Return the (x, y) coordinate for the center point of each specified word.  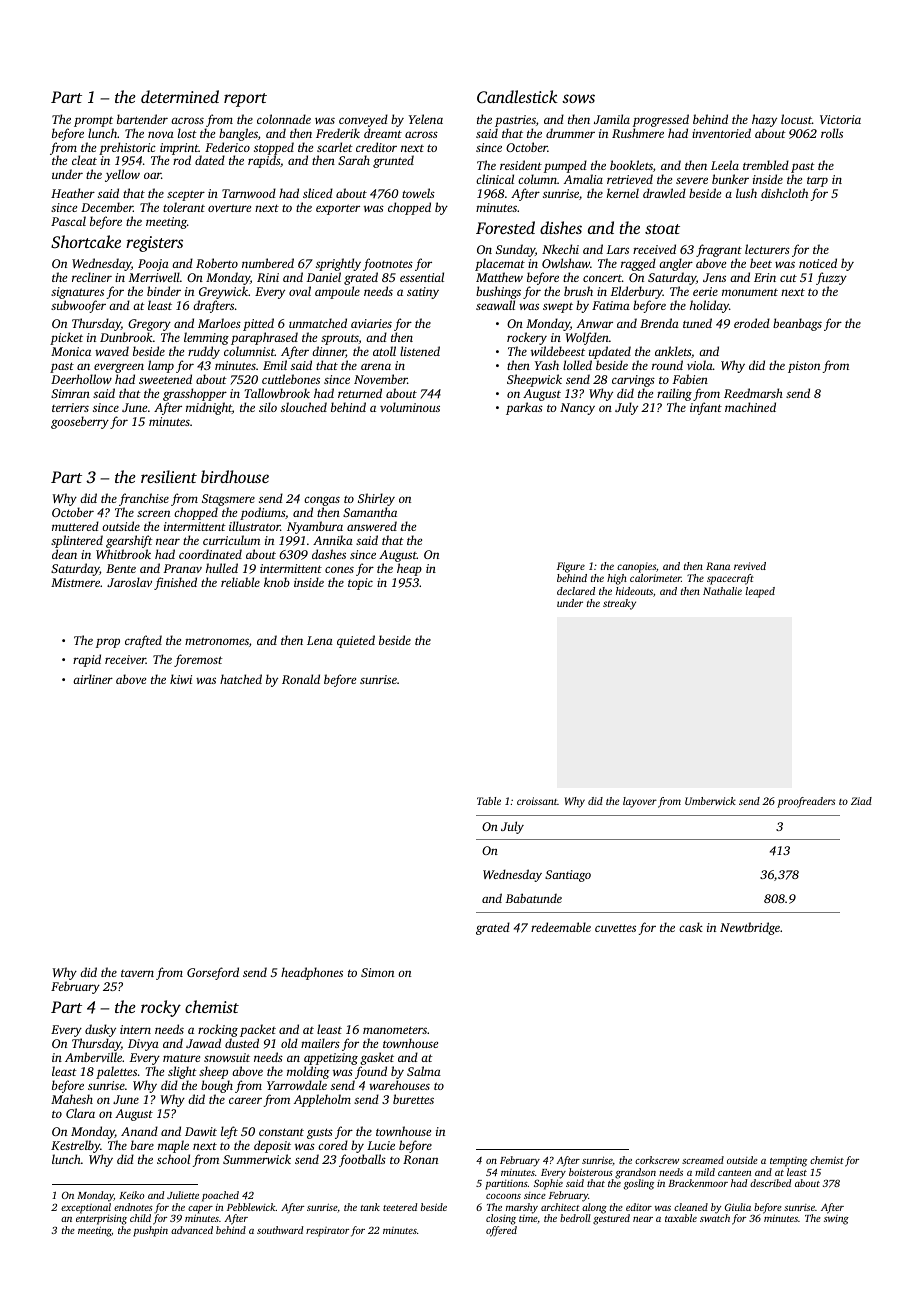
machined (750, 407)
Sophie (548, 1184)
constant (281, 1132)
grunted (393, 161)
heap (409, 569)
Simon (377, 972)
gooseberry (80, 422)
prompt (93, 121)
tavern (137, 973)
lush (746, 193)
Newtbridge (750, 928)
